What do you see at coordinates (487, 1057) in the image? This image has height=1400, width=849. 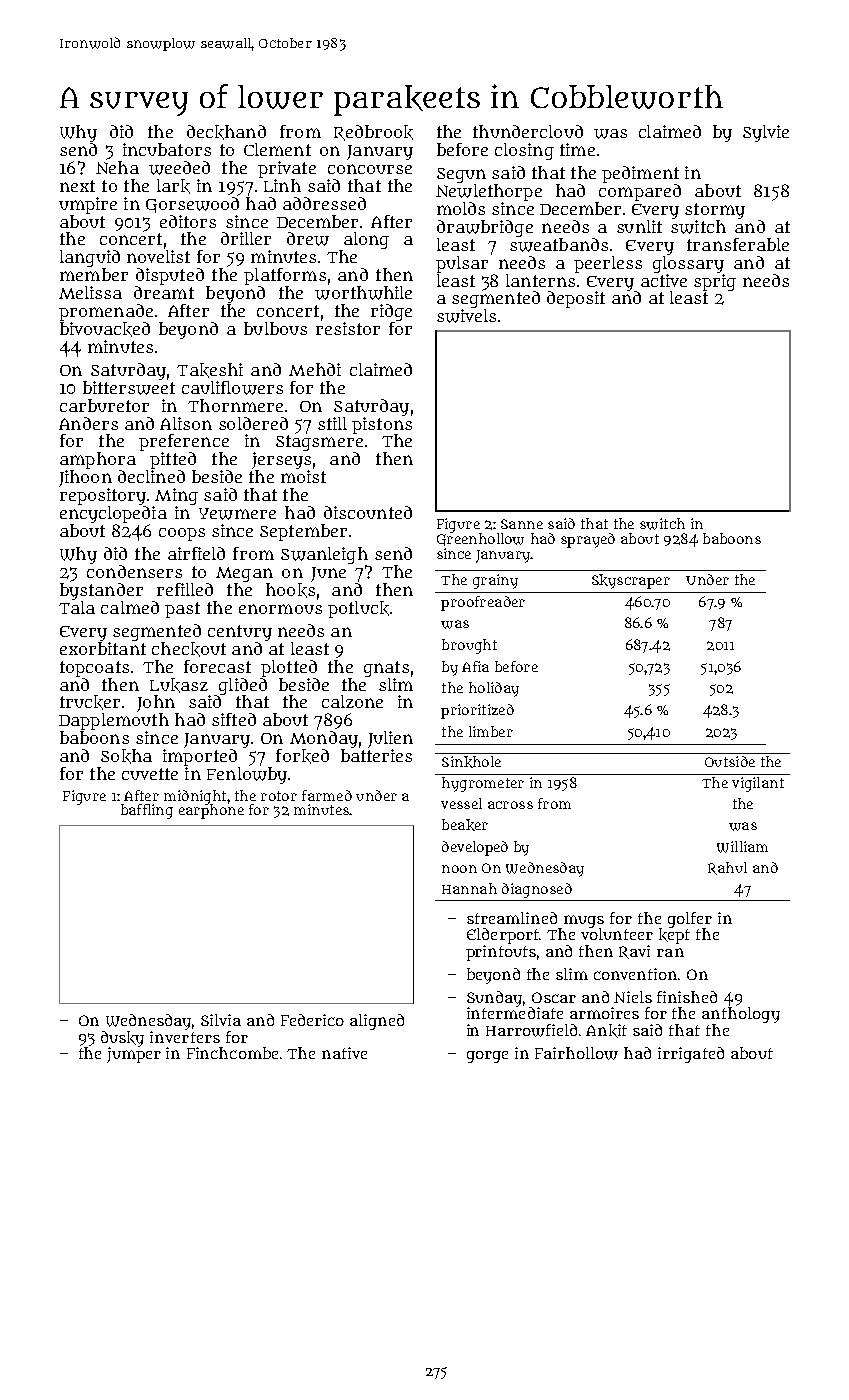 I see `gorge` at bounding box center [487, 1057].
